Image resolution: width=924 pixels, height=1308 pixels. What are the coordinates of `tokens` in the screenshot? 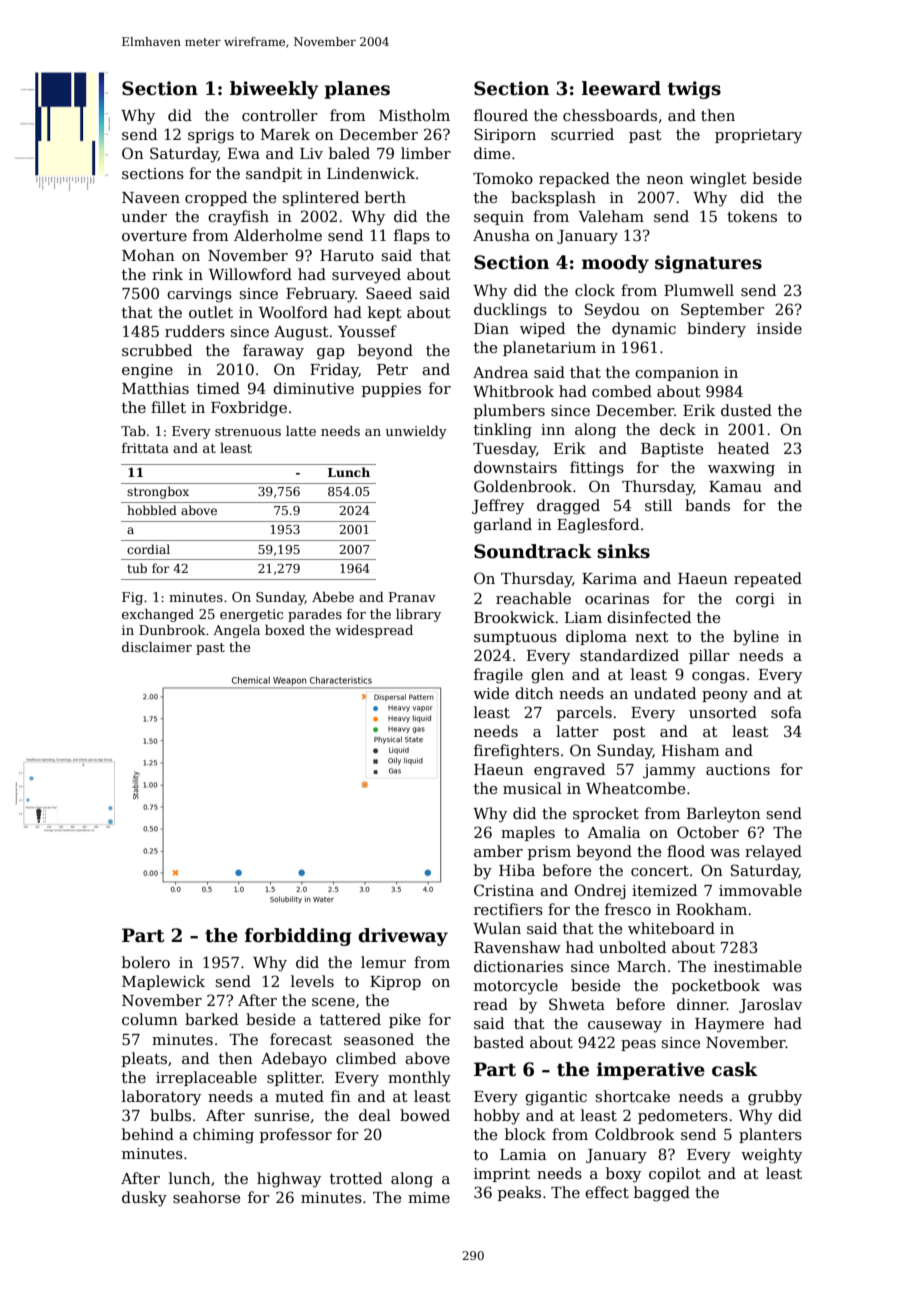 It's located at (752, 216).
